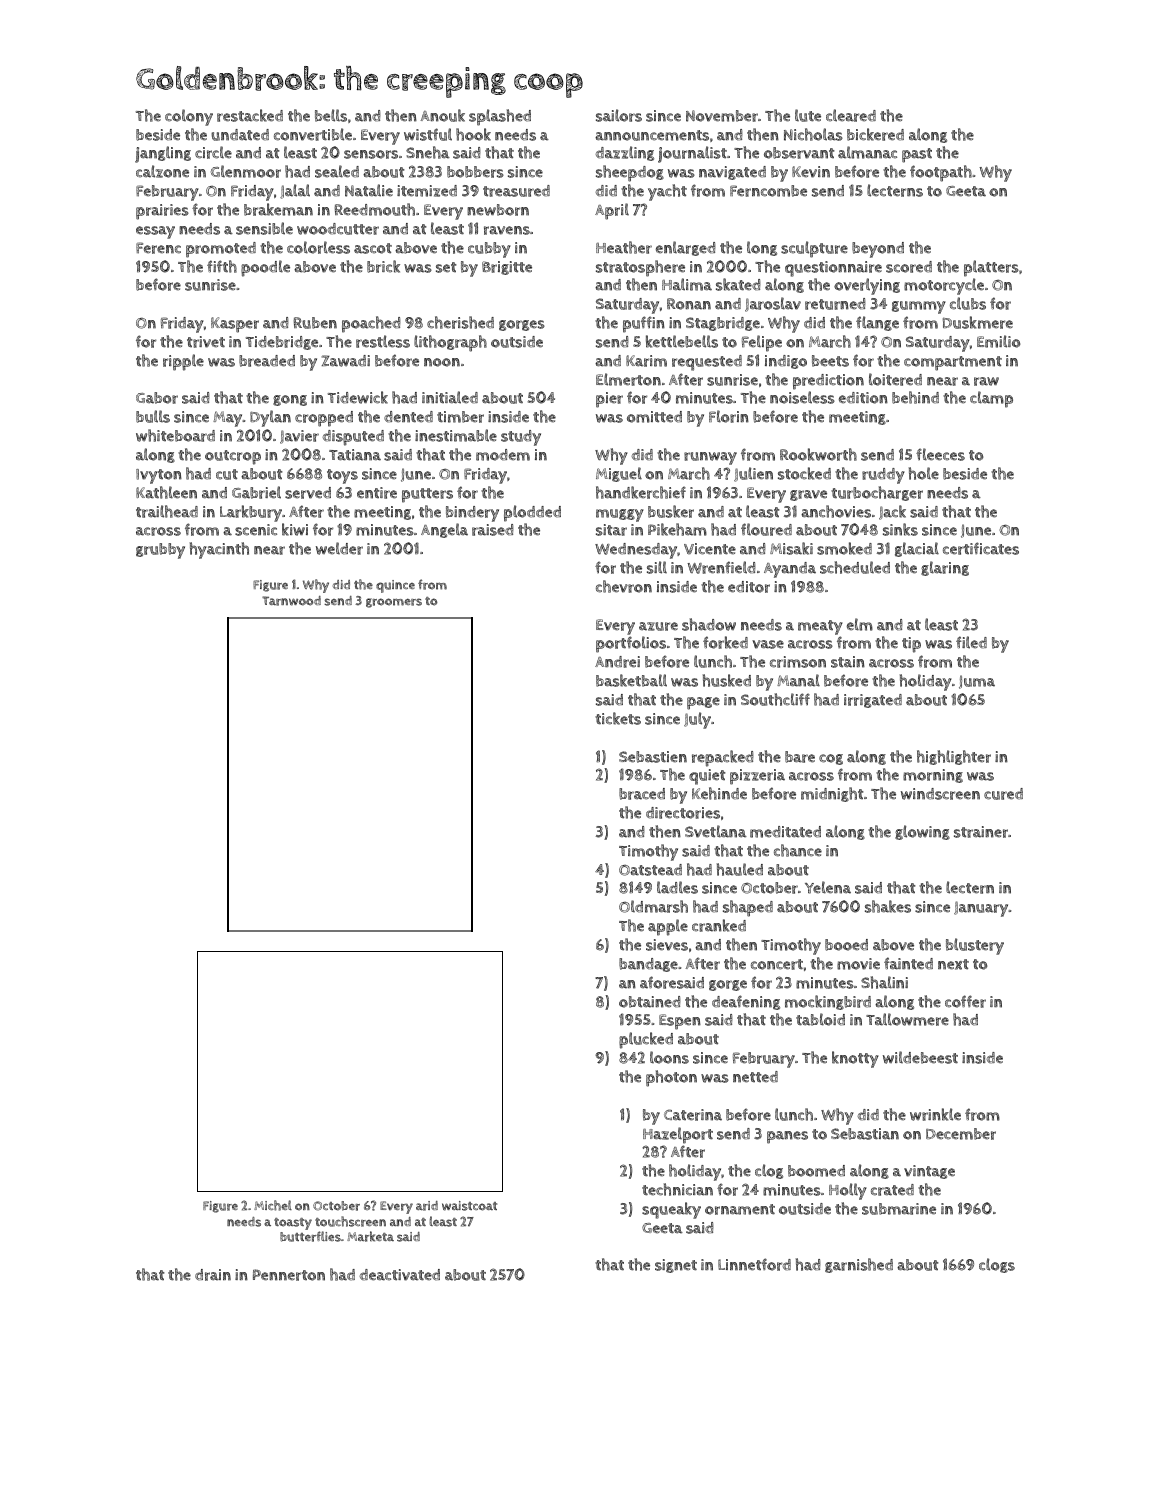  Describe the element at coordinates (427, 1206) in the screenshot. I see `arid` at that location.
